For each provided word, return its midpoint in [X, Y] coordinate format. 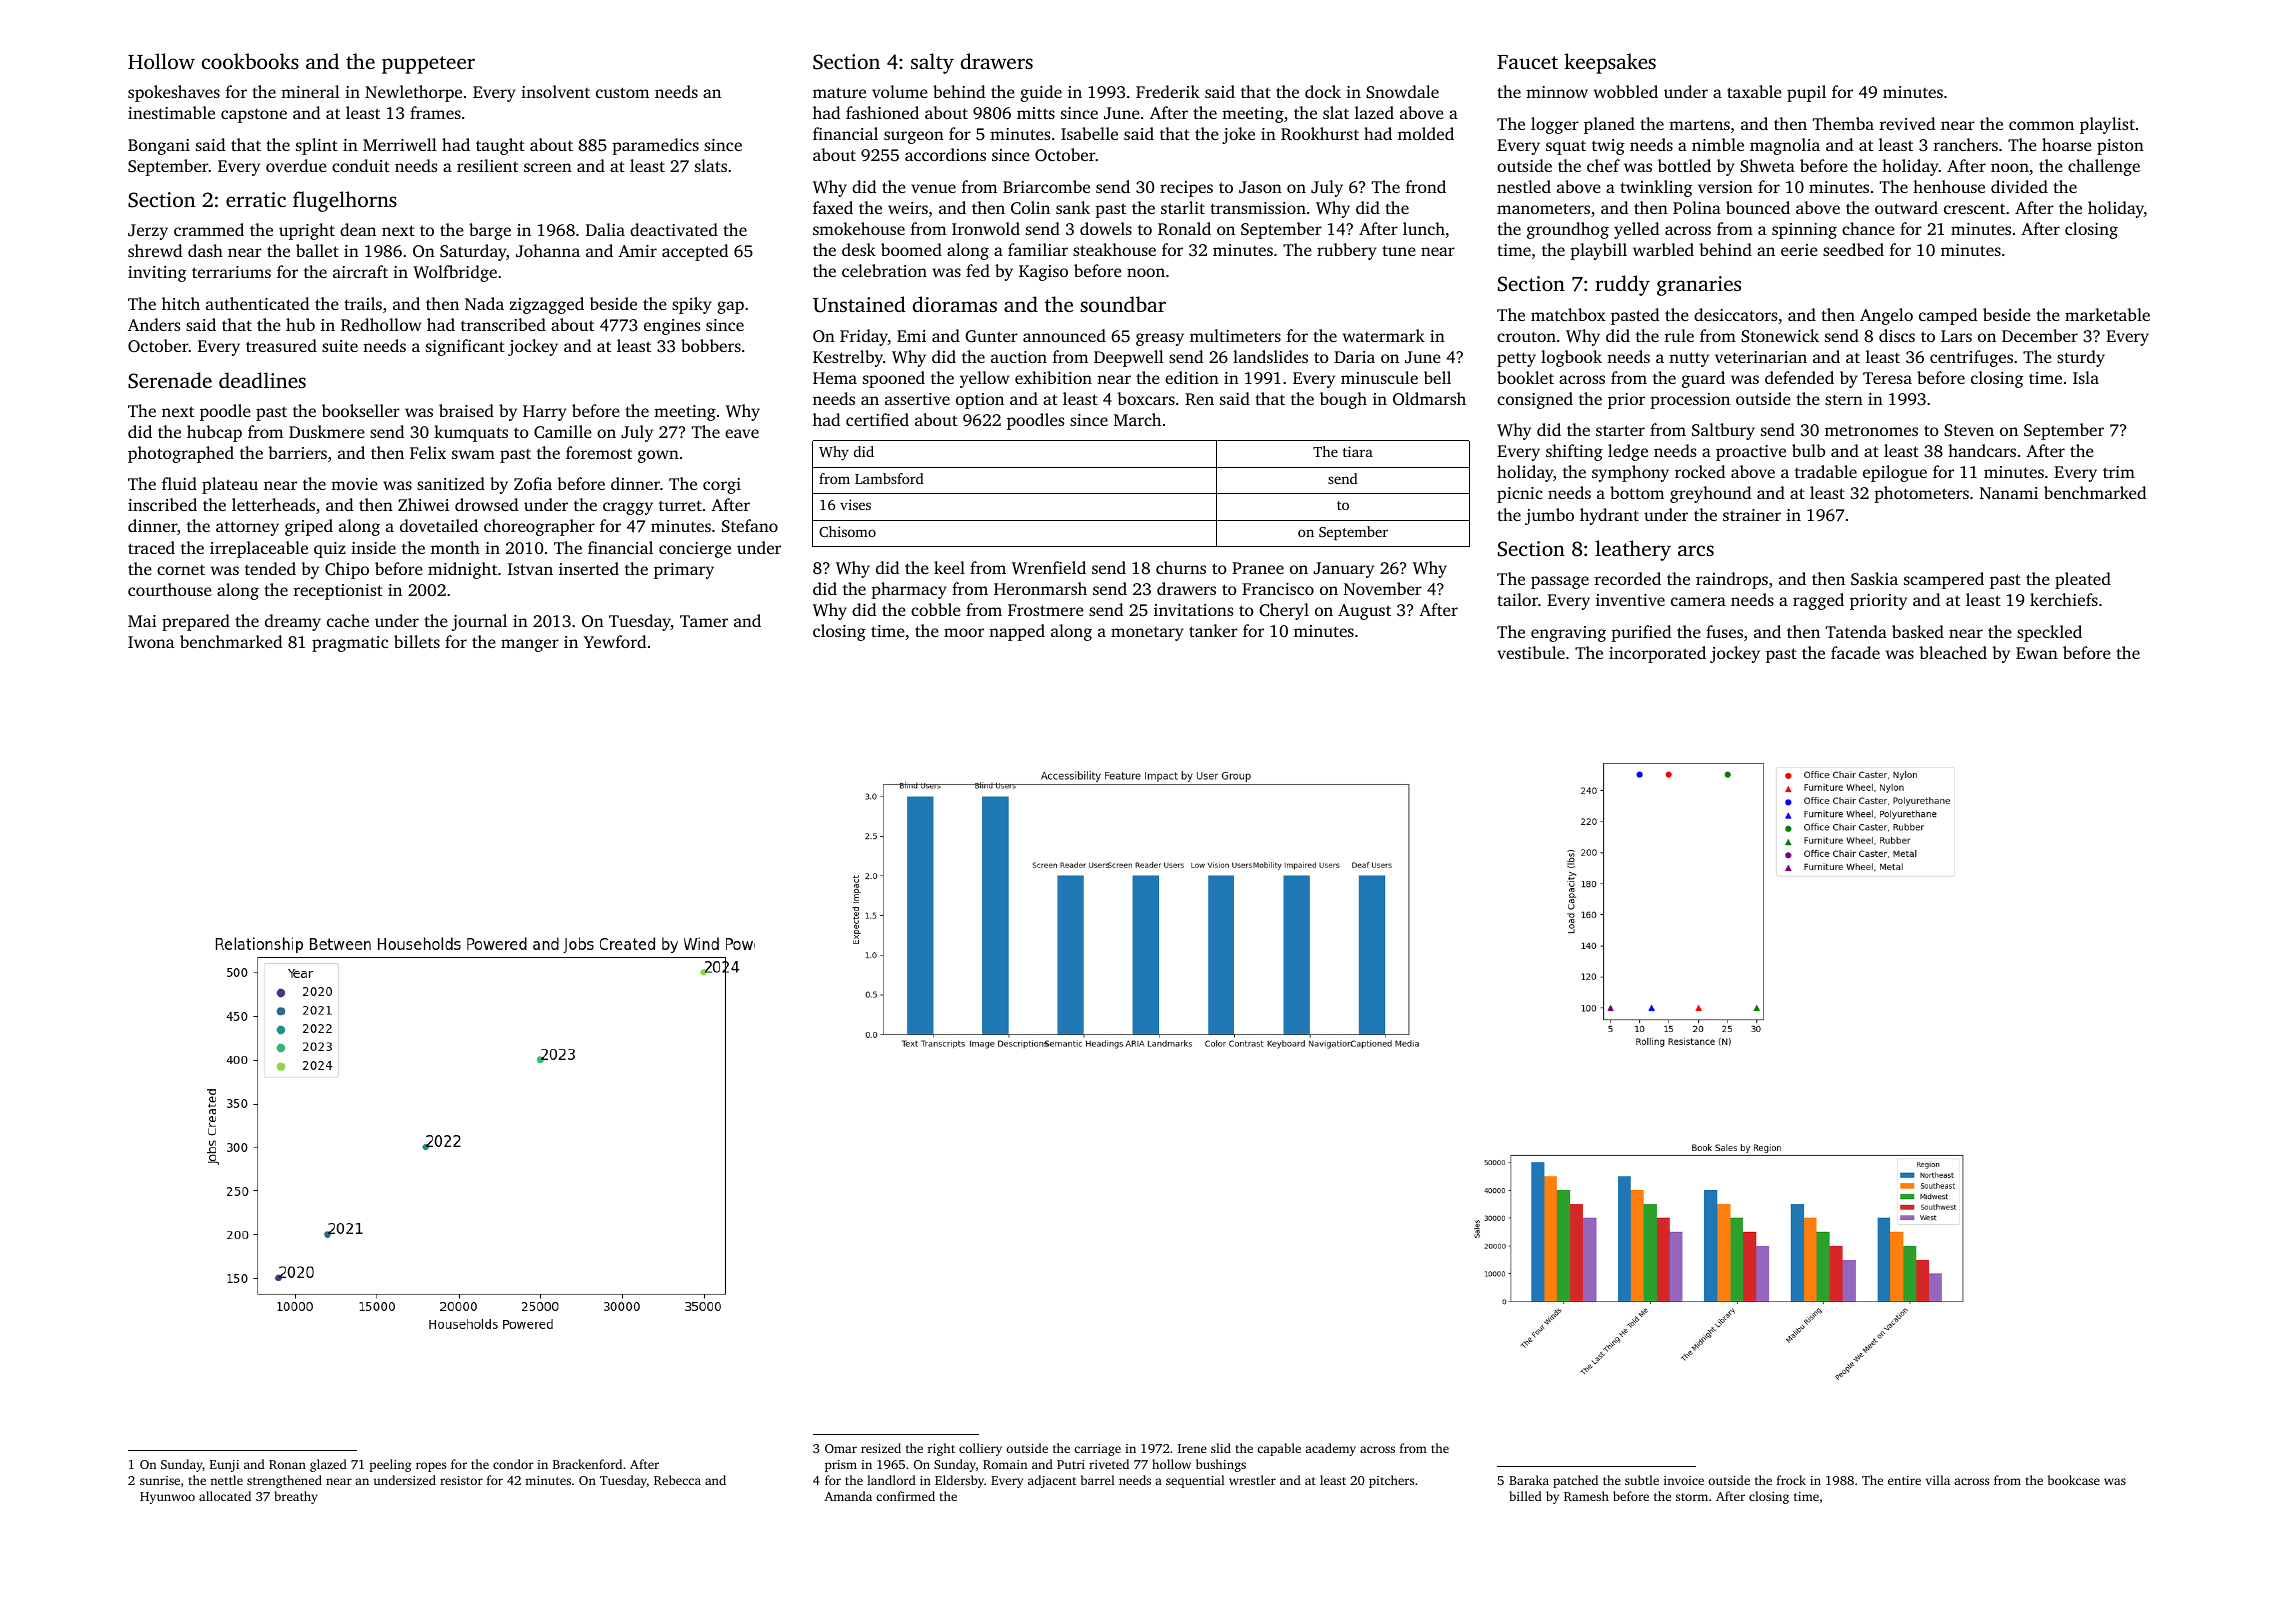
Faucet [1527, 62]
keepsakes [1610, 63]
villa [1938, 1480]
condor [513, 1464]
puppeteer [428, 65]
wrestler [1252, 1480]
